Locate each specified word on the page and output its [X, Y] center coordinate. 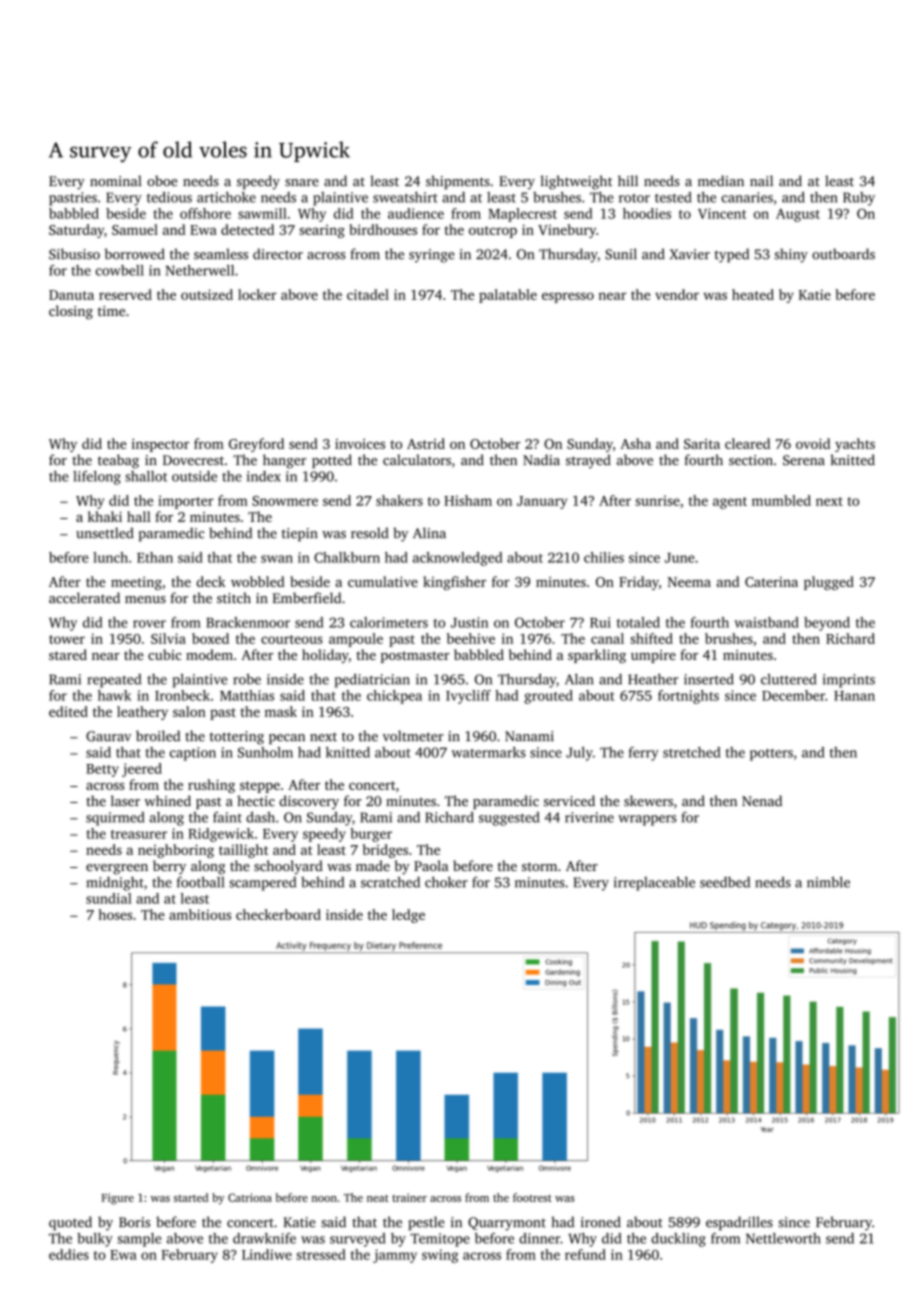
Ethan [155, 557]
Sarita [702, 444]
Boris [134, 1222]
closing [71, 312]
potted [332, 461]
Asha [635, 443]
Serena [804, 460]
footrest [532, 1197]
